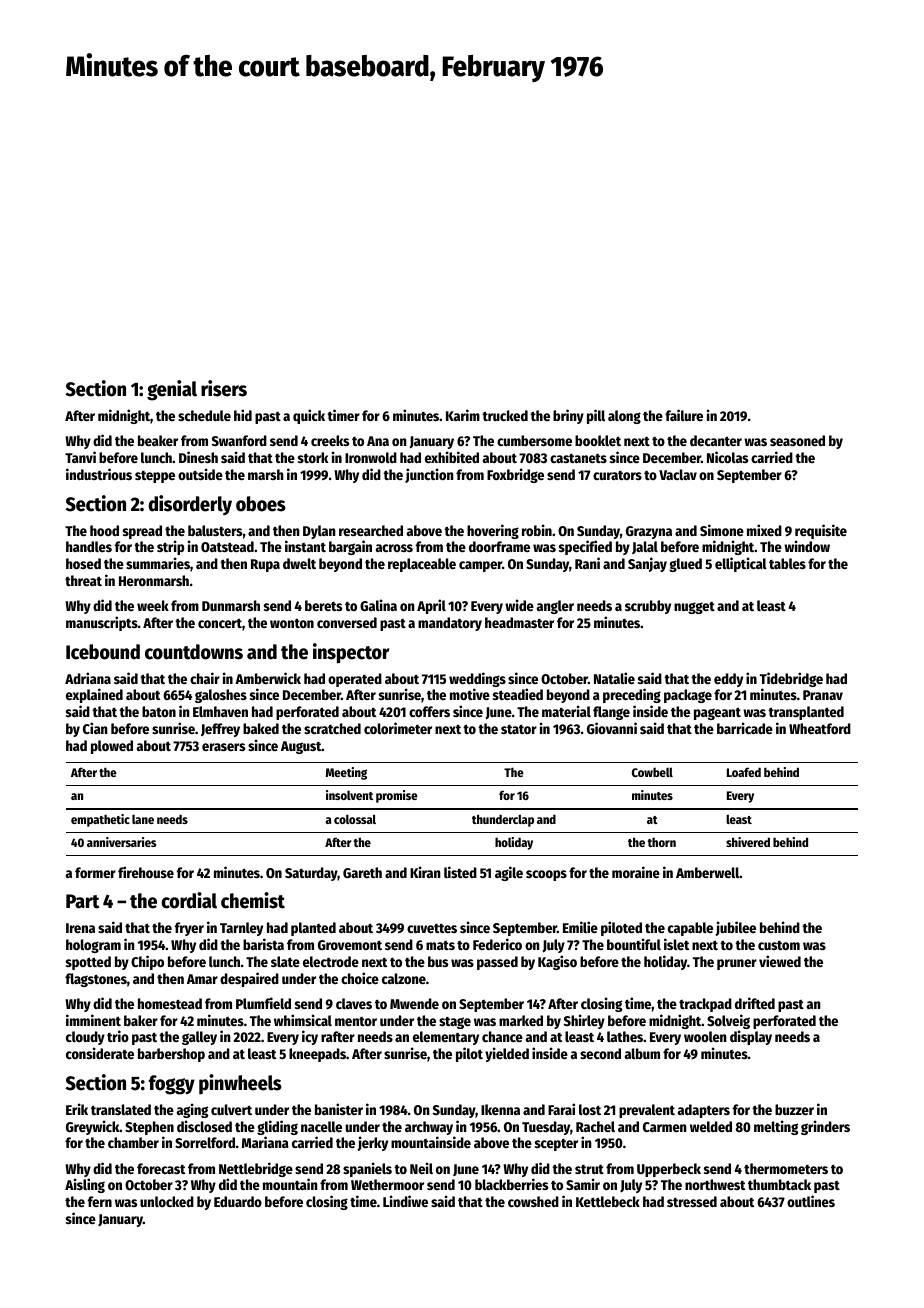  Describe the element at coordinates (694, 608) in the screenshot. I see `nugget` at that location.
